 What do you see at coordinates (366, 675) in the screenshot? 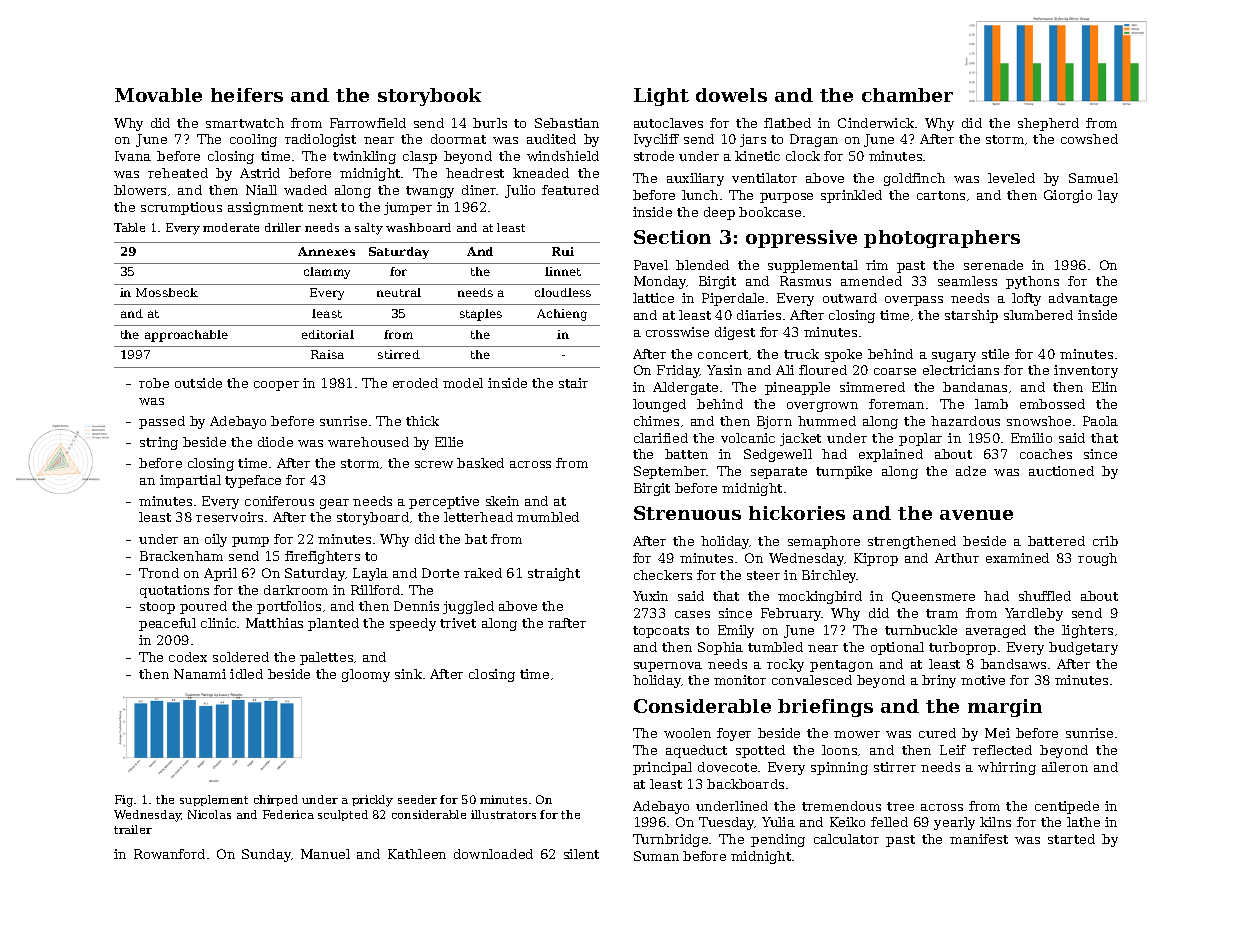
I see `gloomy` at bounding box center [366, 675].
